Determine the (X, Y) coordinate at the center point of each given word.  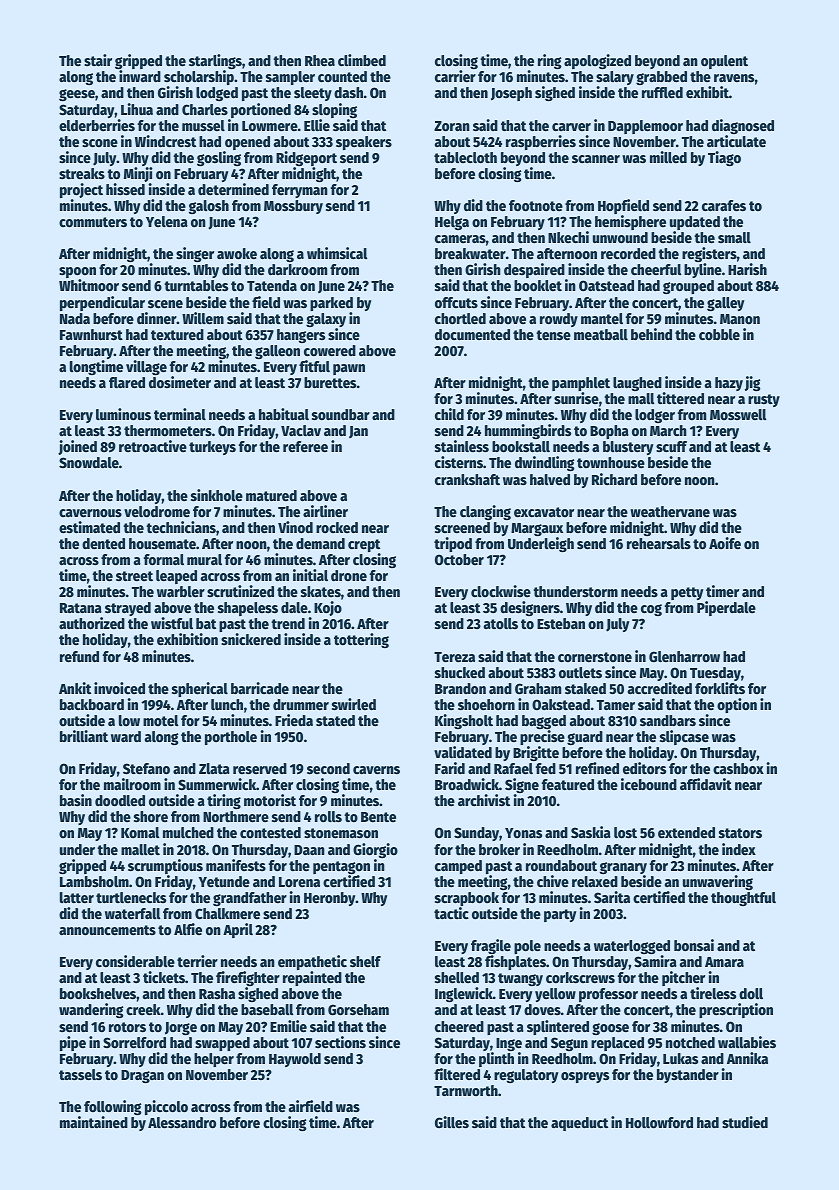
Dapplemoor (645, 127)
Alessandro (182, 1123)
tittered (680, 398)
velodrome (157, 512)
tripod (453, 544)
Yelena (167, 222)
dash (348, 92)
